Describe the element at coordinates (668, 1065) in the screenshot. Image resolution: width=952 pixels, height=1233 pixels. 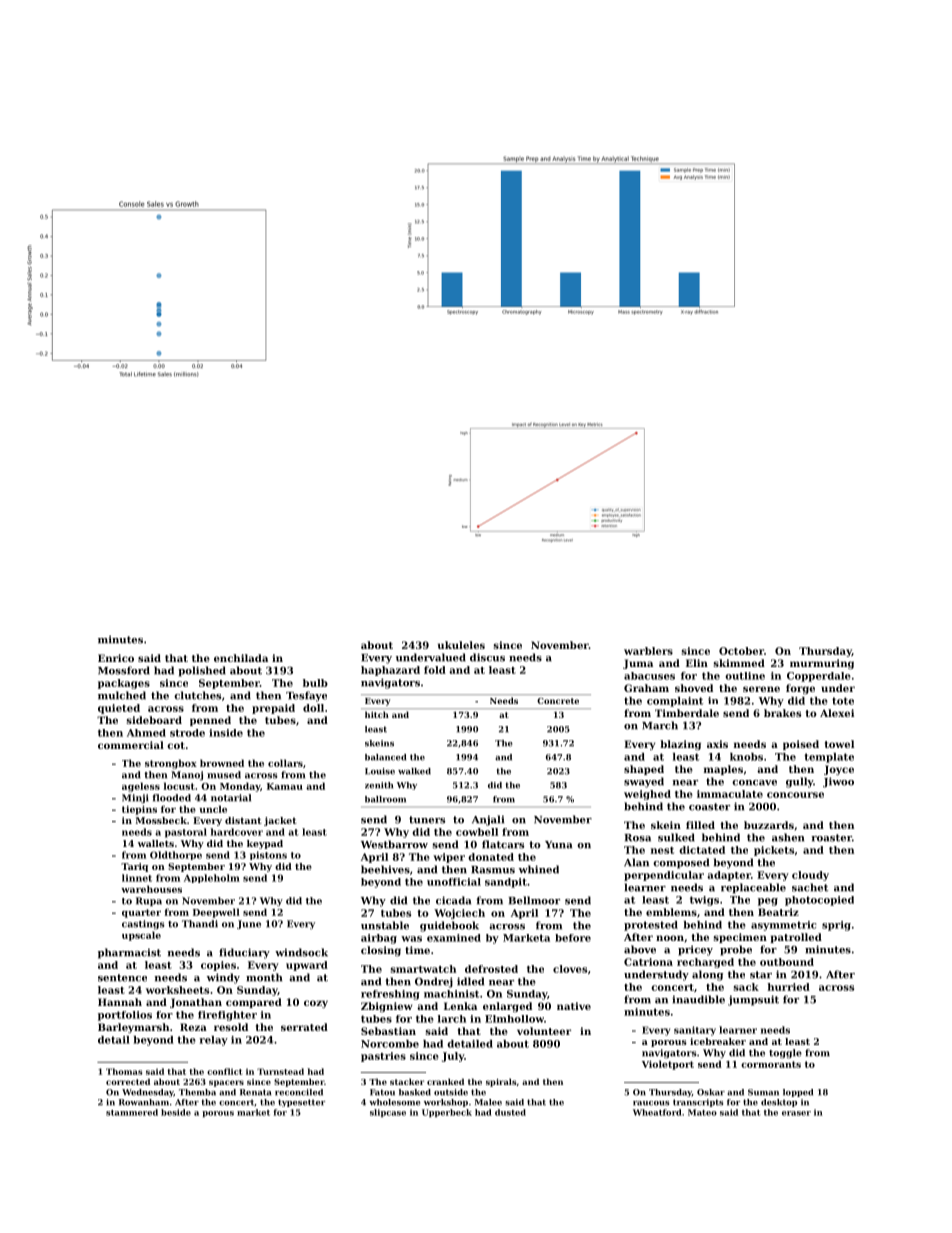
I see `Violetport` at that location.
